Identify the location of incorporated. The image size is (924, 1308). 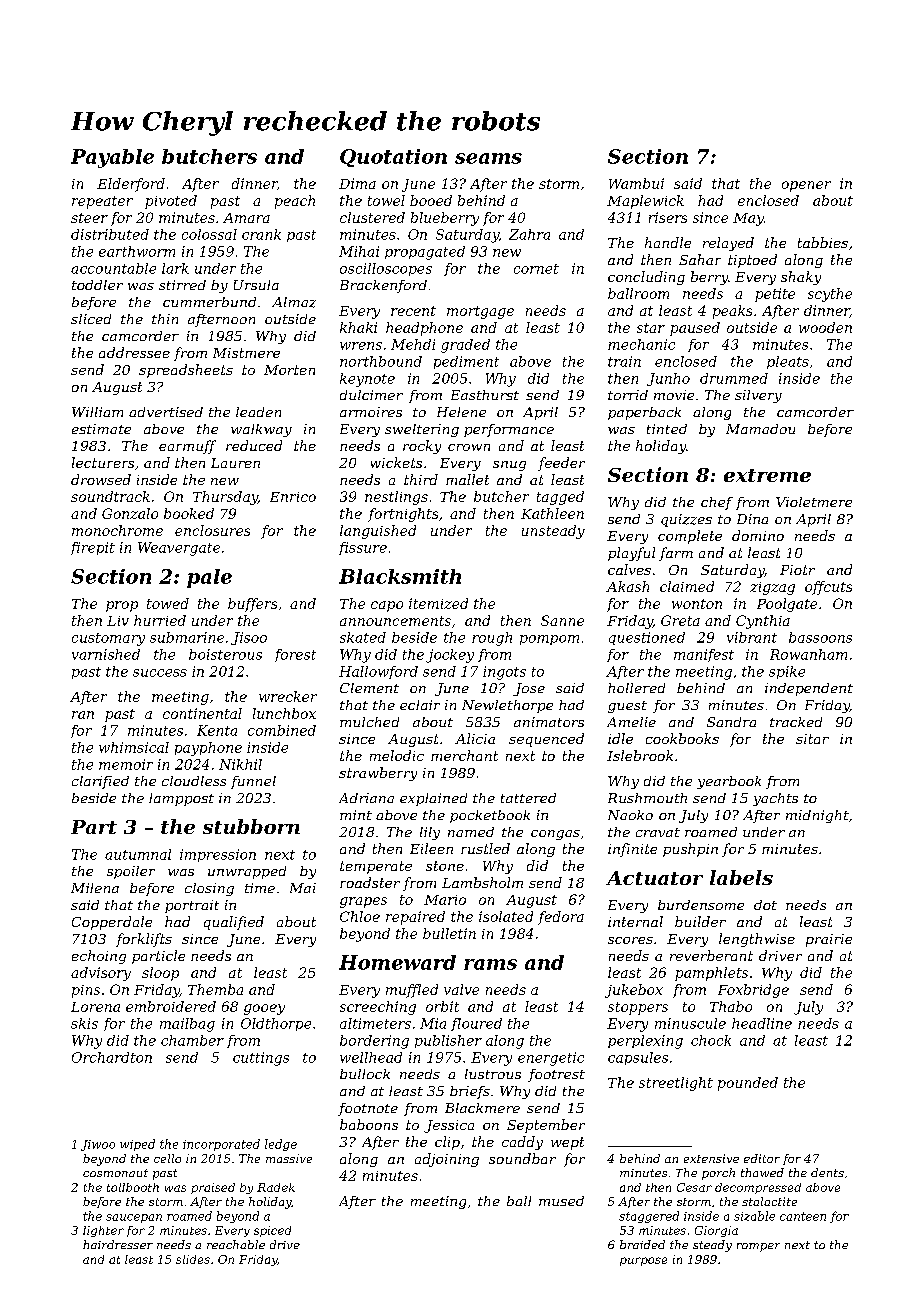
(221, 1145).
